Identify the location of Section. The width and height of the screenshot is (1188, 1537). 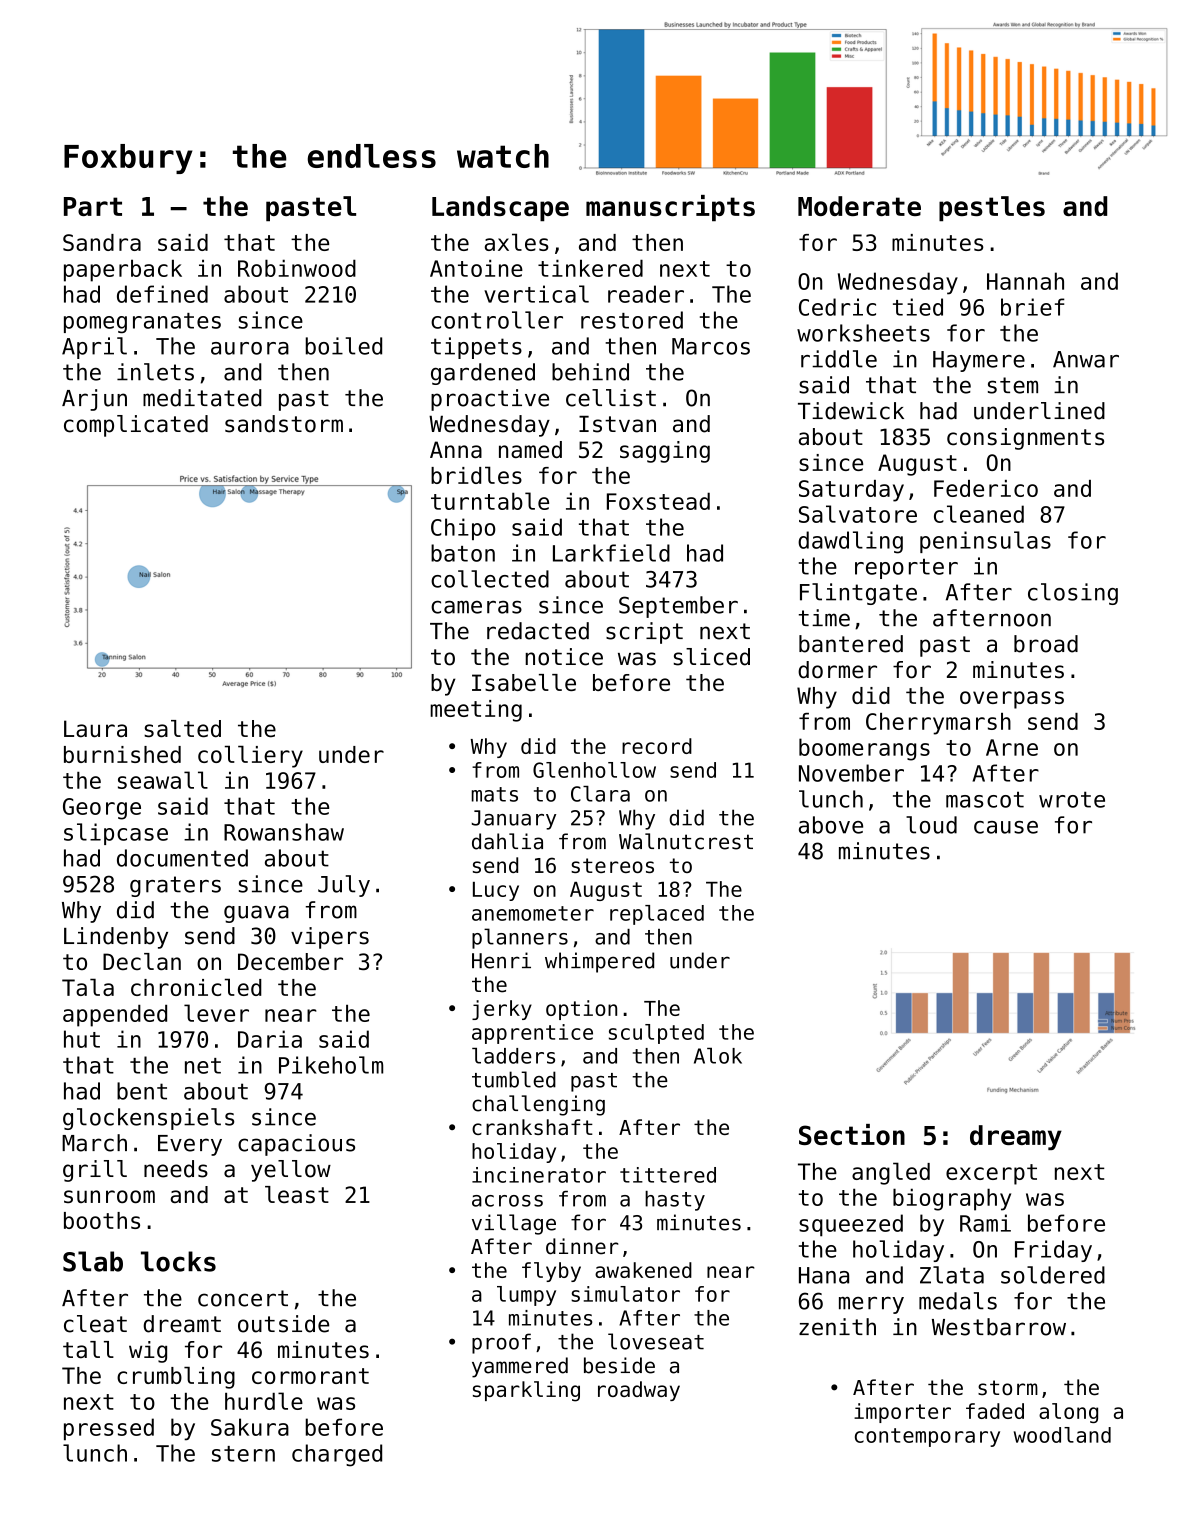
(852, 1134).
